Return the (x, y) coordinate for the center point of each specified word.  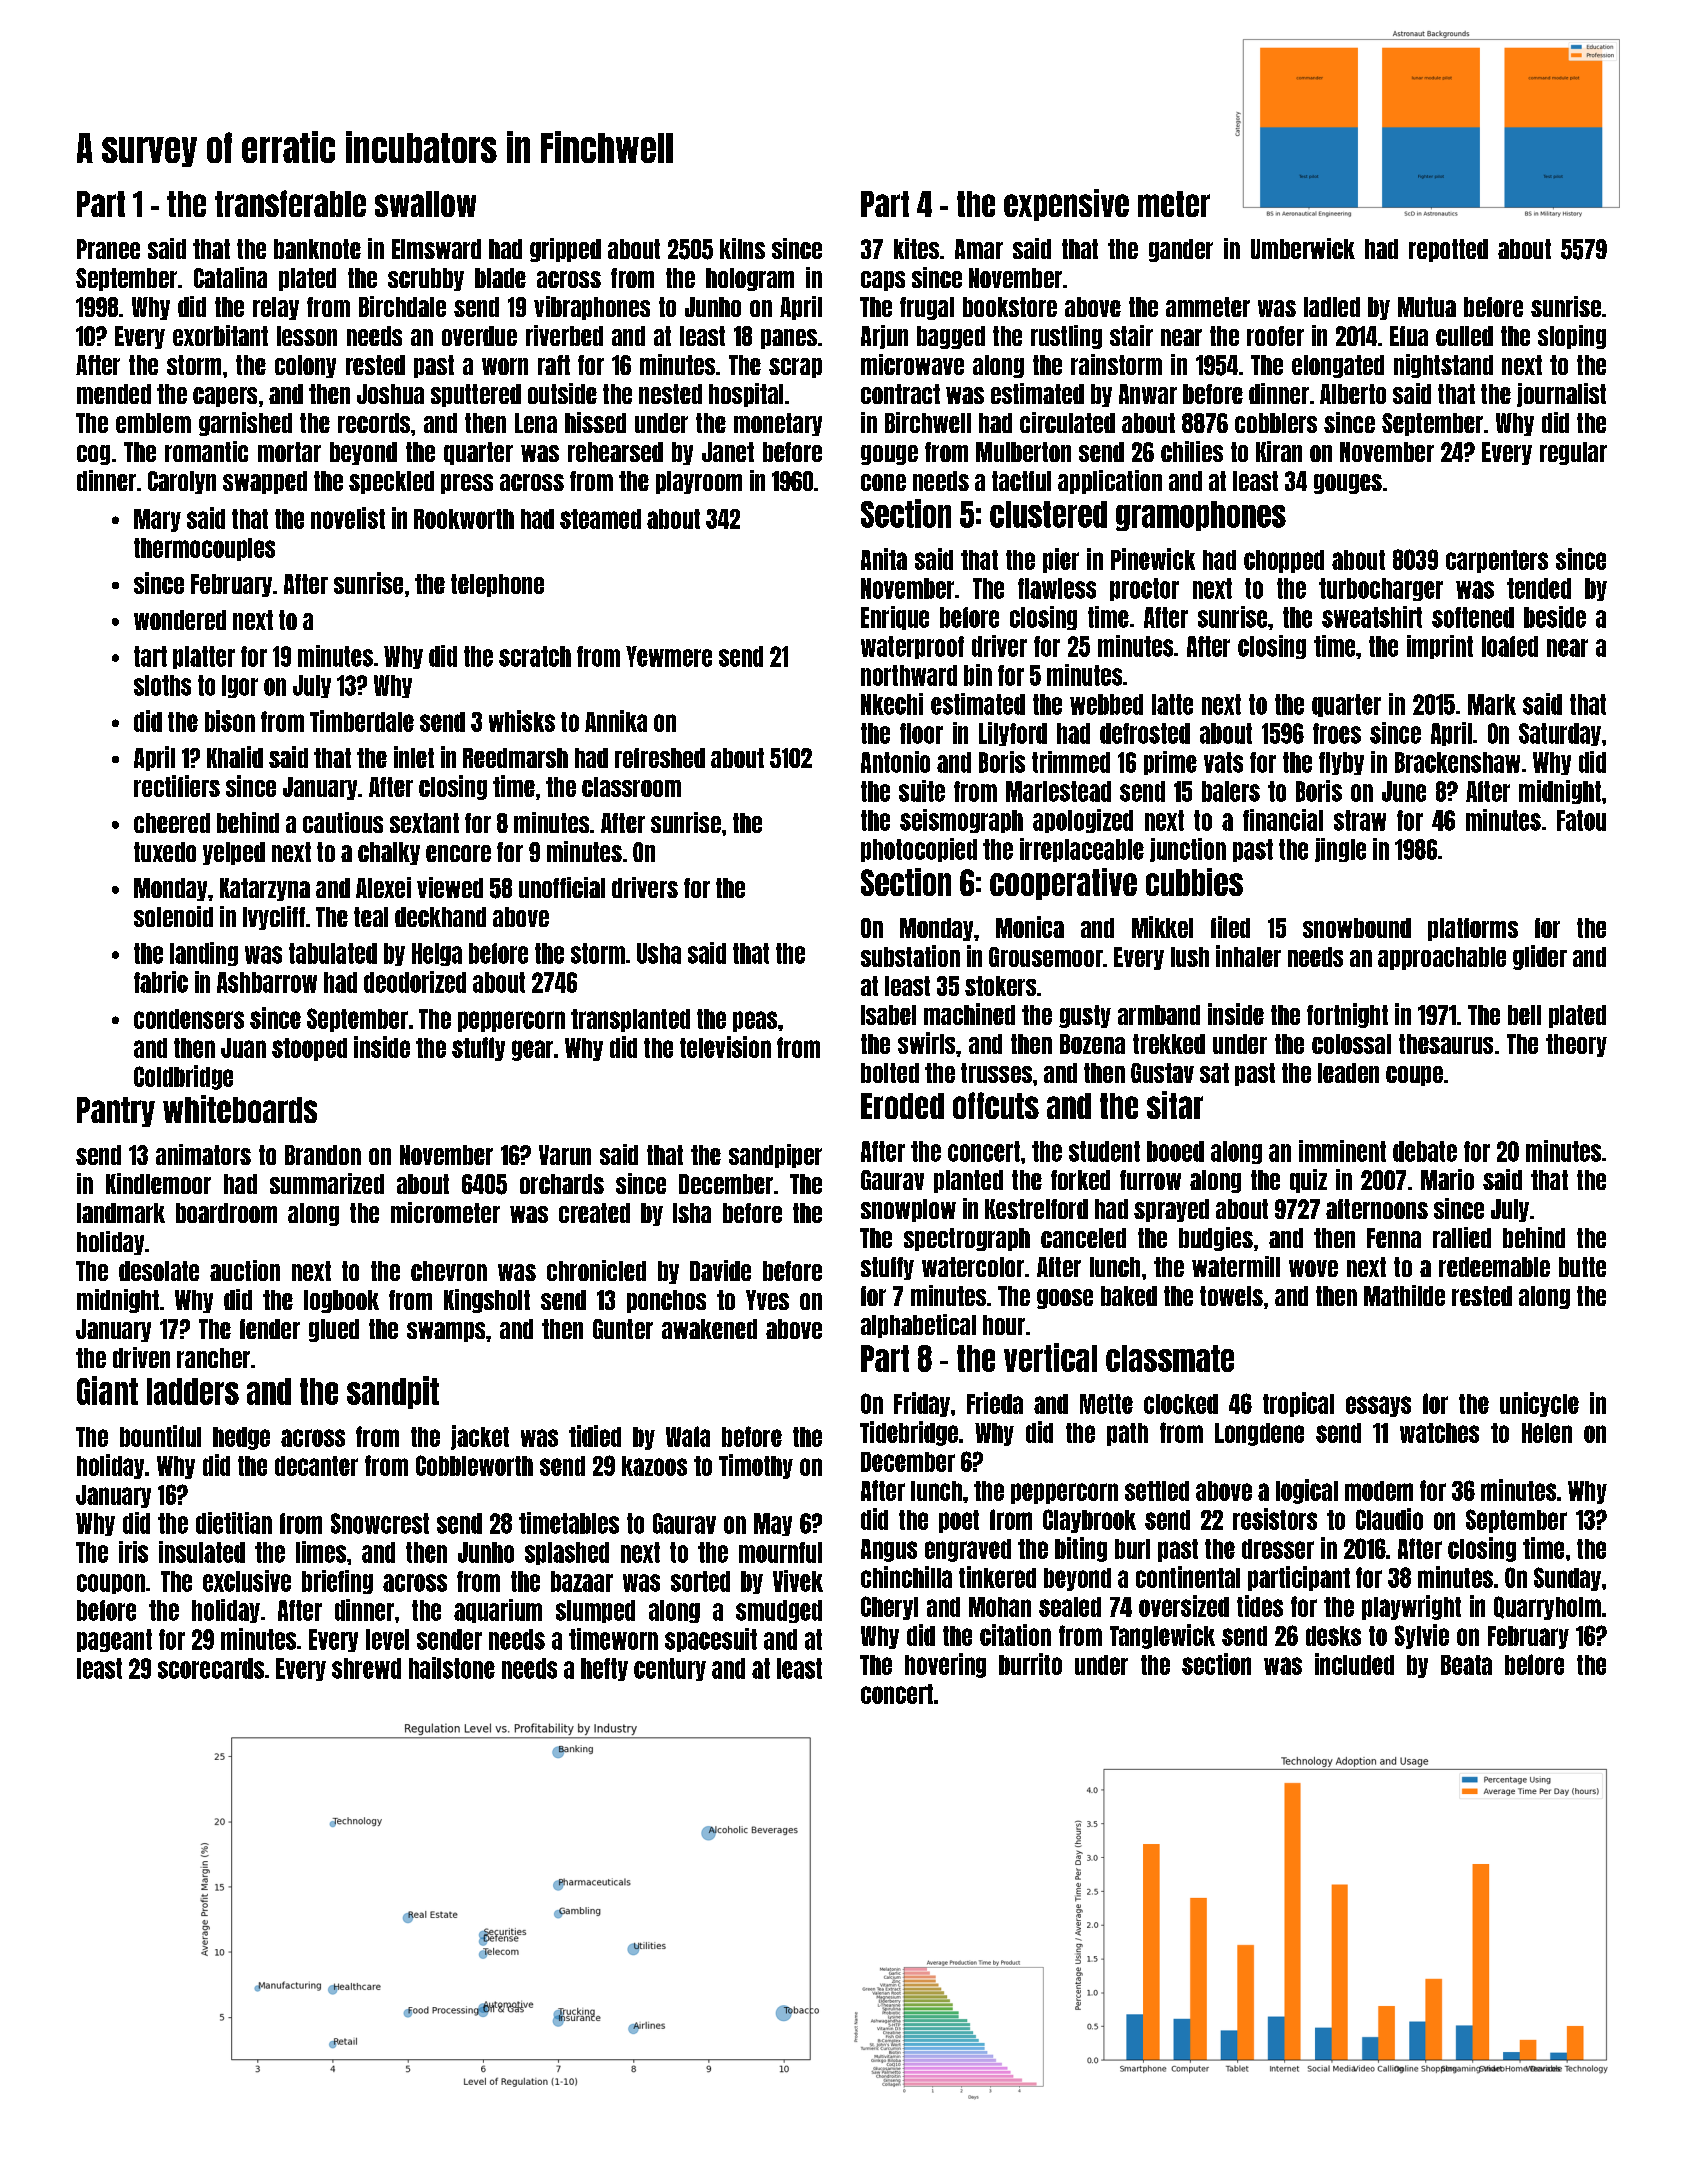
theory (1576, 1045)
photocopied (919, 850)
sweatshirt (1372, 617)
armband (1159, 1015)
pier (1061, 560)
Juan (243, 1048)
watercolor (973, 1267)
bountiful (160, 1436)
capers (225, 397)
